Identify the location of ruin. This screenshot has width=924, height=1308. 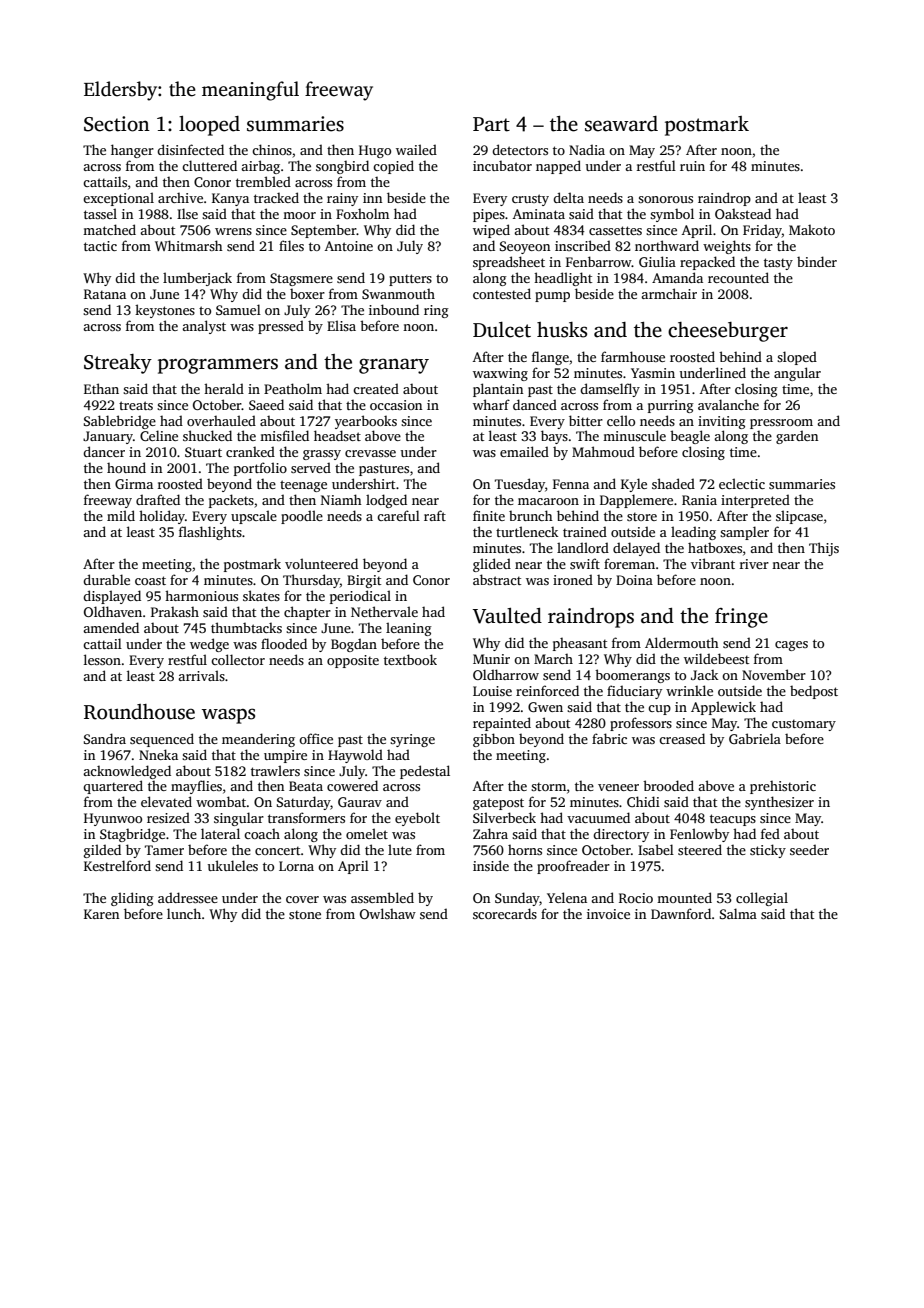
(692, 166).
